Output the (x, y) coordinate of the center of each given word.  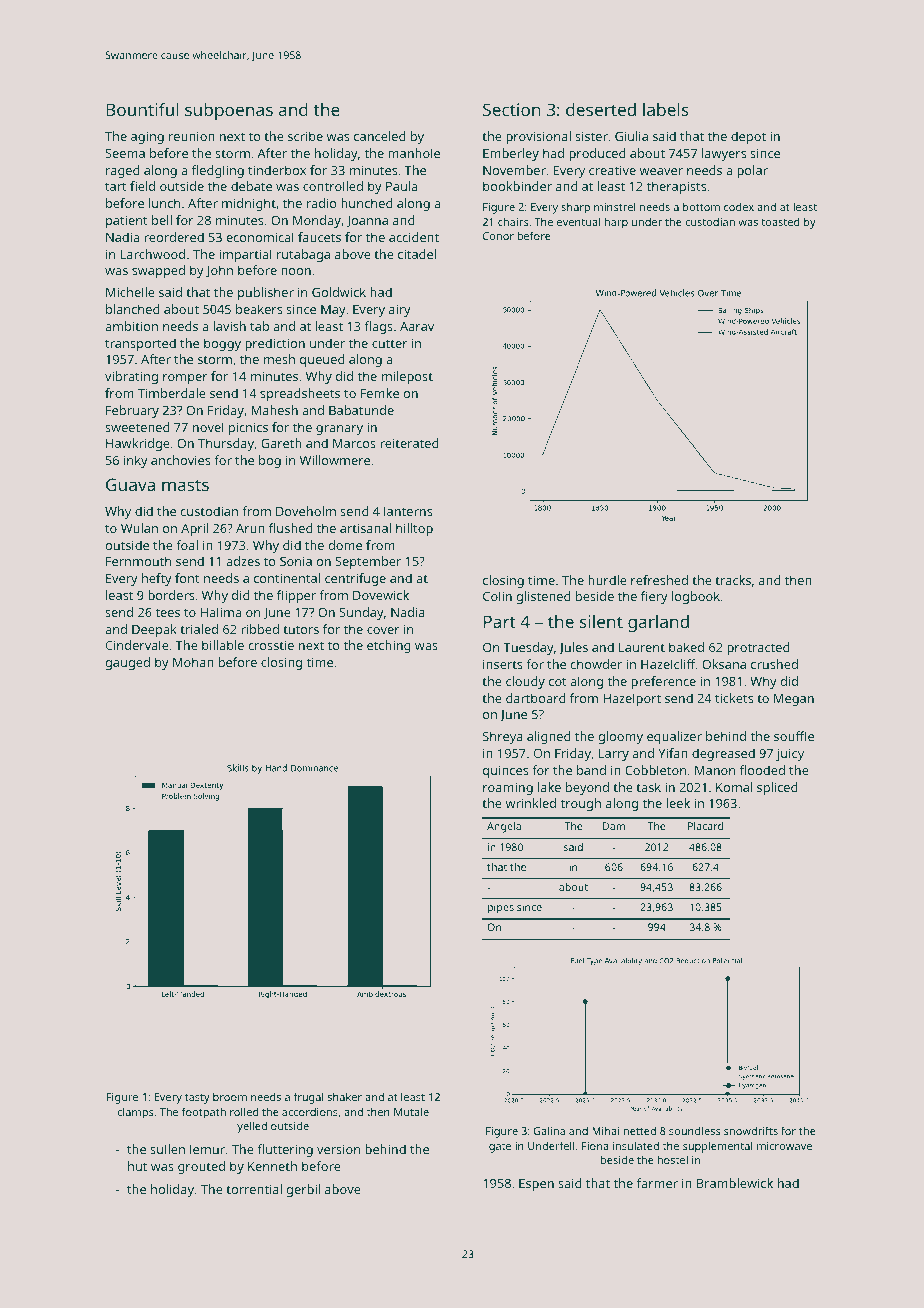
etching (389, 646)
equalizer (674, 737)
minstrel (615, 207)
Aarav (417, 326)
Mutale (411, 1111)
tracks (733, 580)
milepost (407, 377)
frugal (309, 1098)
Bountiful (142, 109)
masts (185, 485)
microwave (784, 1146)
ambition (131, 326)
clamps (135, 1113)
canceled (380, 136)
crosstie (271, 645)
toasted (780, 222)
